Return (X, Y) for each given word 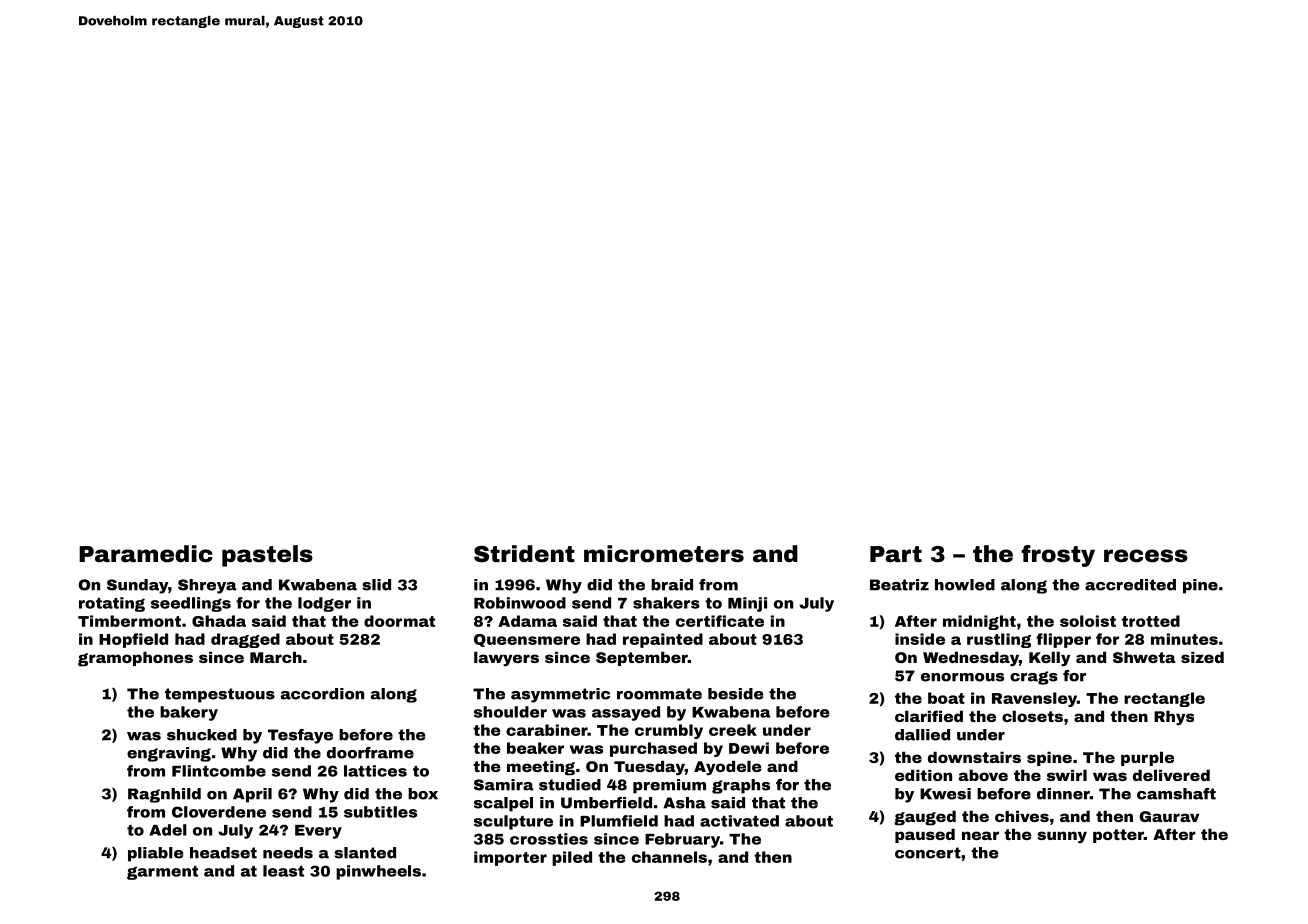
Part (896, 554)
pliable (155, 854)
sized (1202, 657)
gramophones (135, 659)
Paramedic (146, 554)
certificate (720, 621)
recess (1146, 556)
